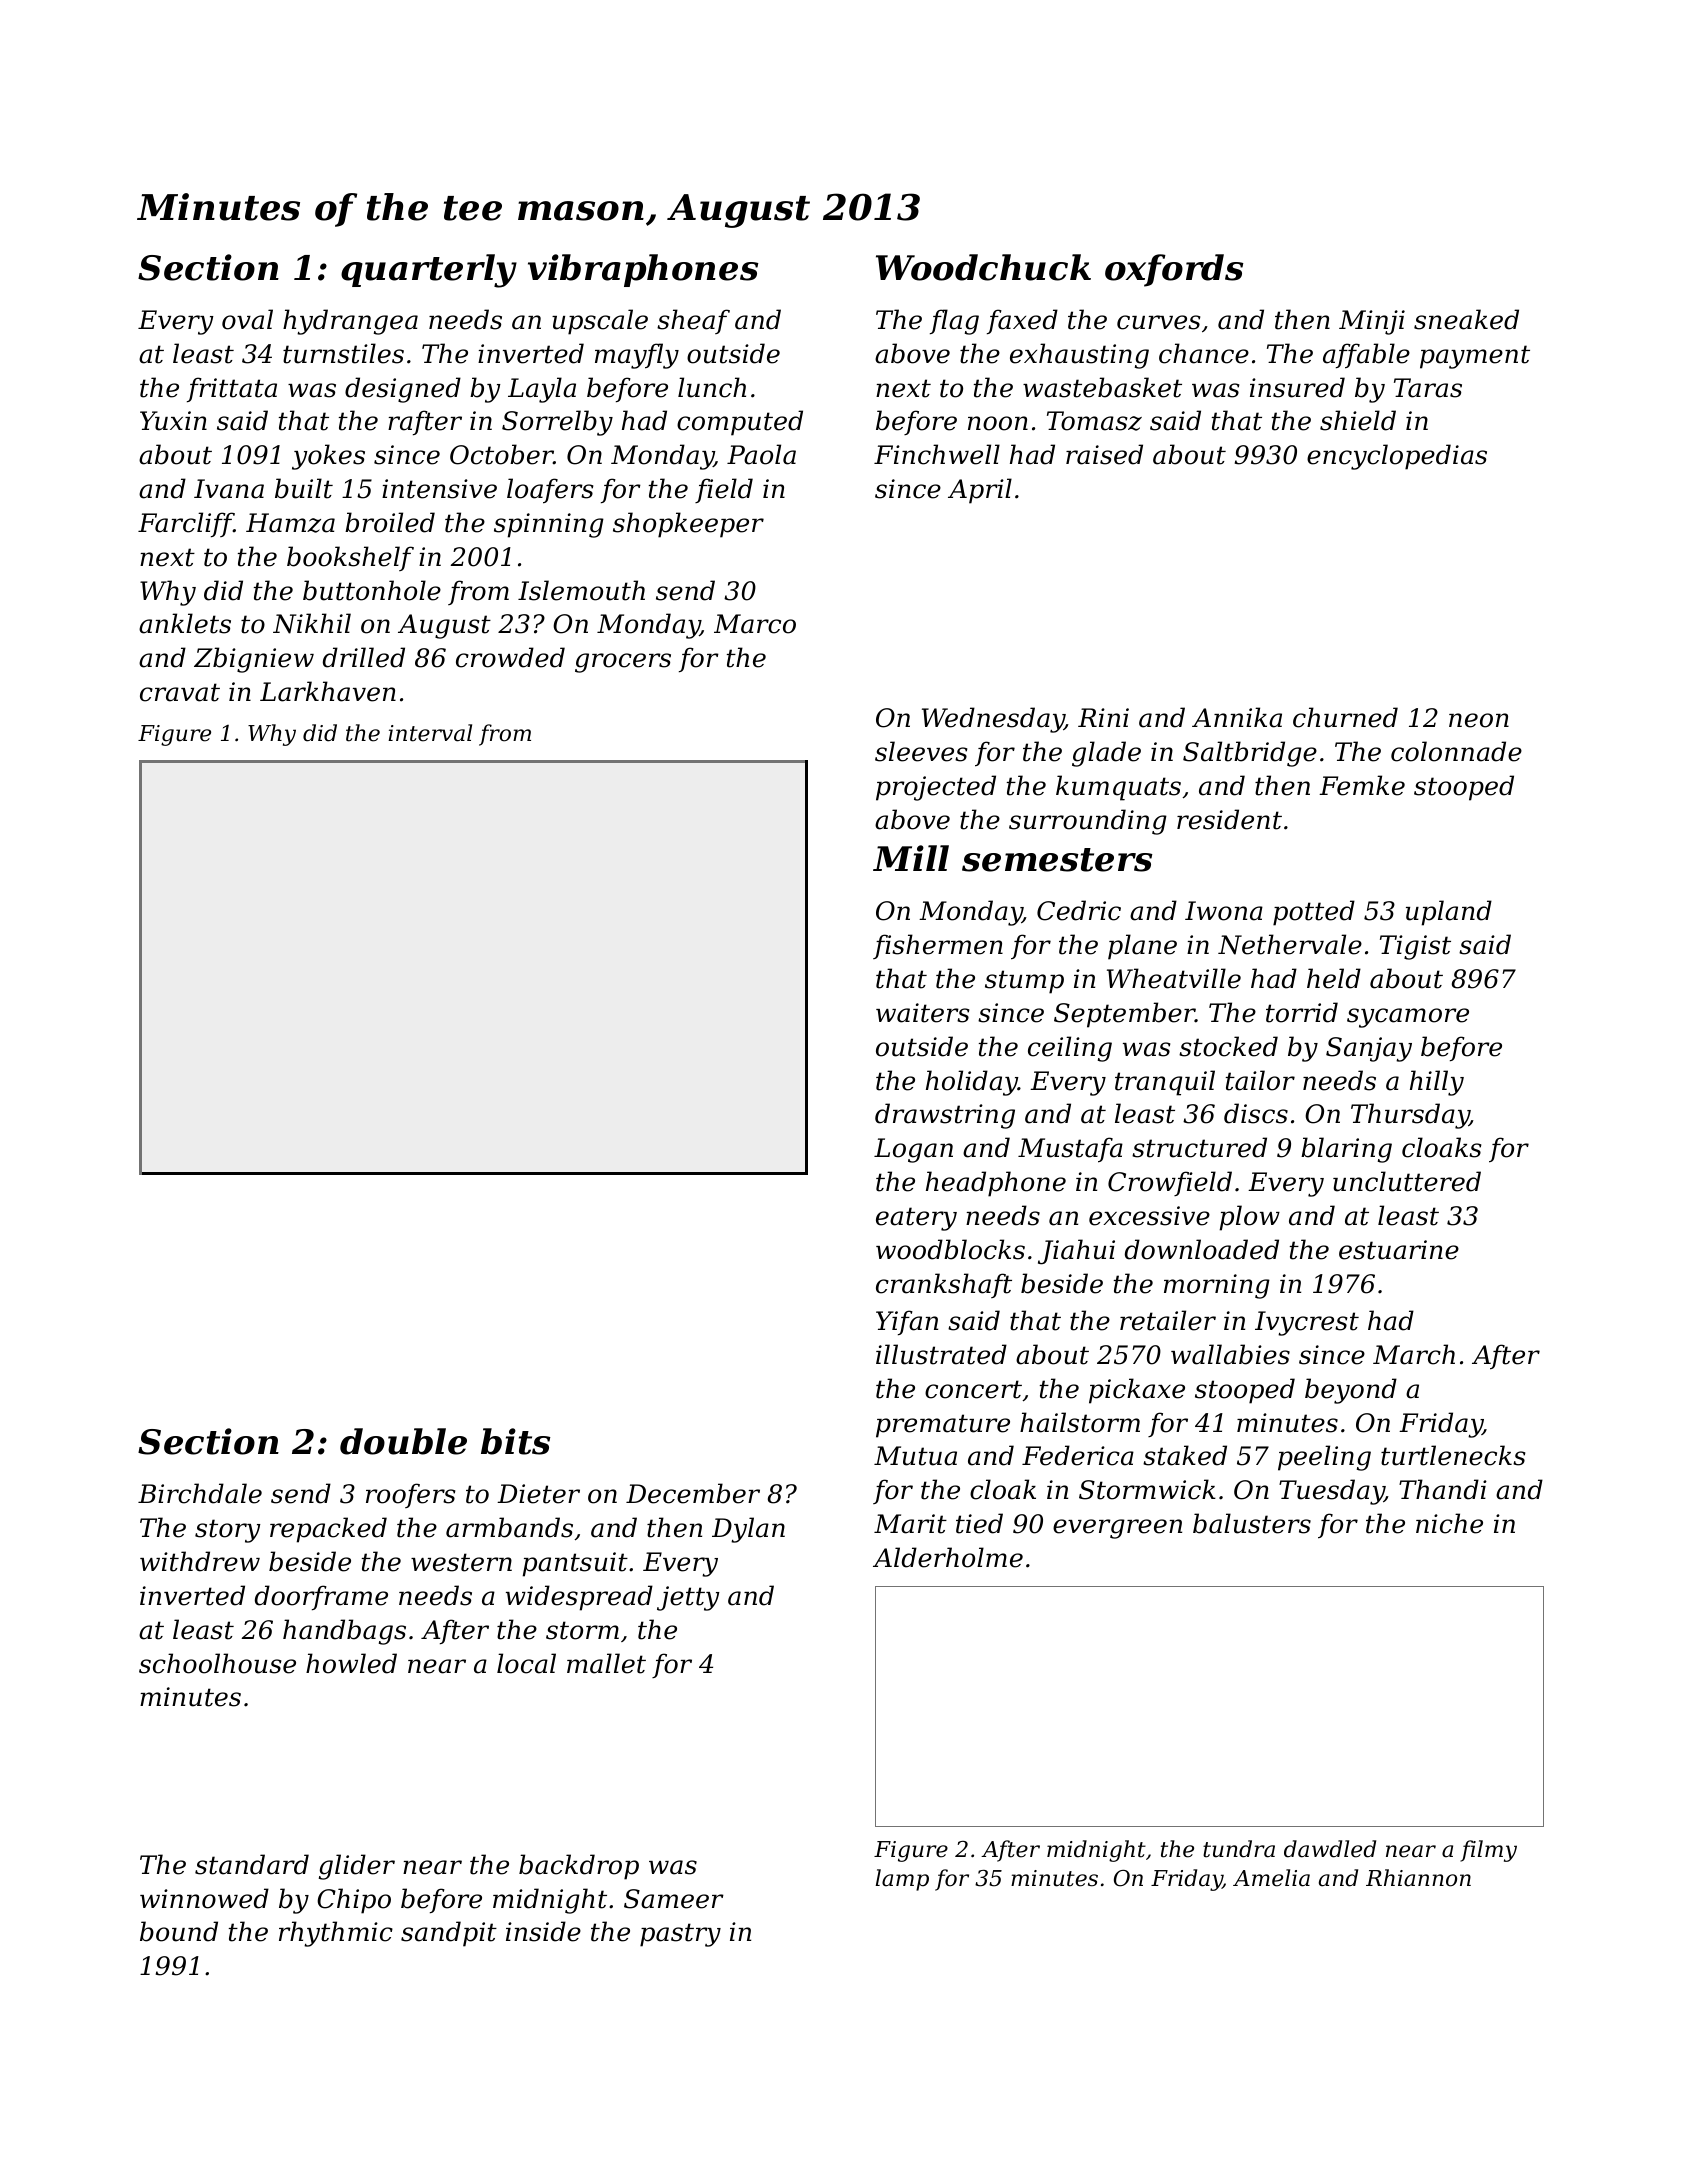  What do you see at coordinates (755, 624) in the page?
I see `Marco` at bounding box center [755, 624].
